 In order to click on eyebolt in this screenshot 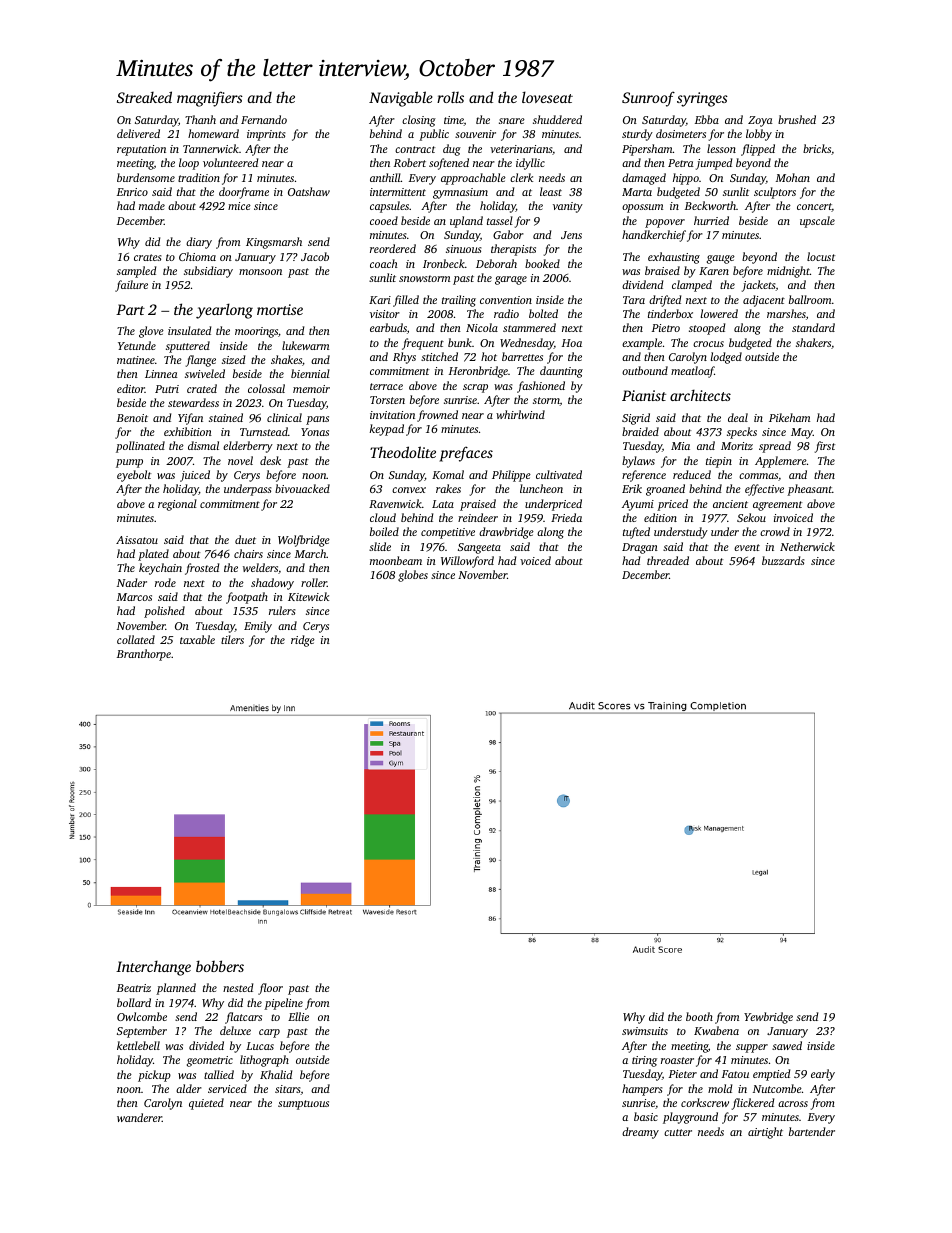, I will do `click(134, 476)`.
